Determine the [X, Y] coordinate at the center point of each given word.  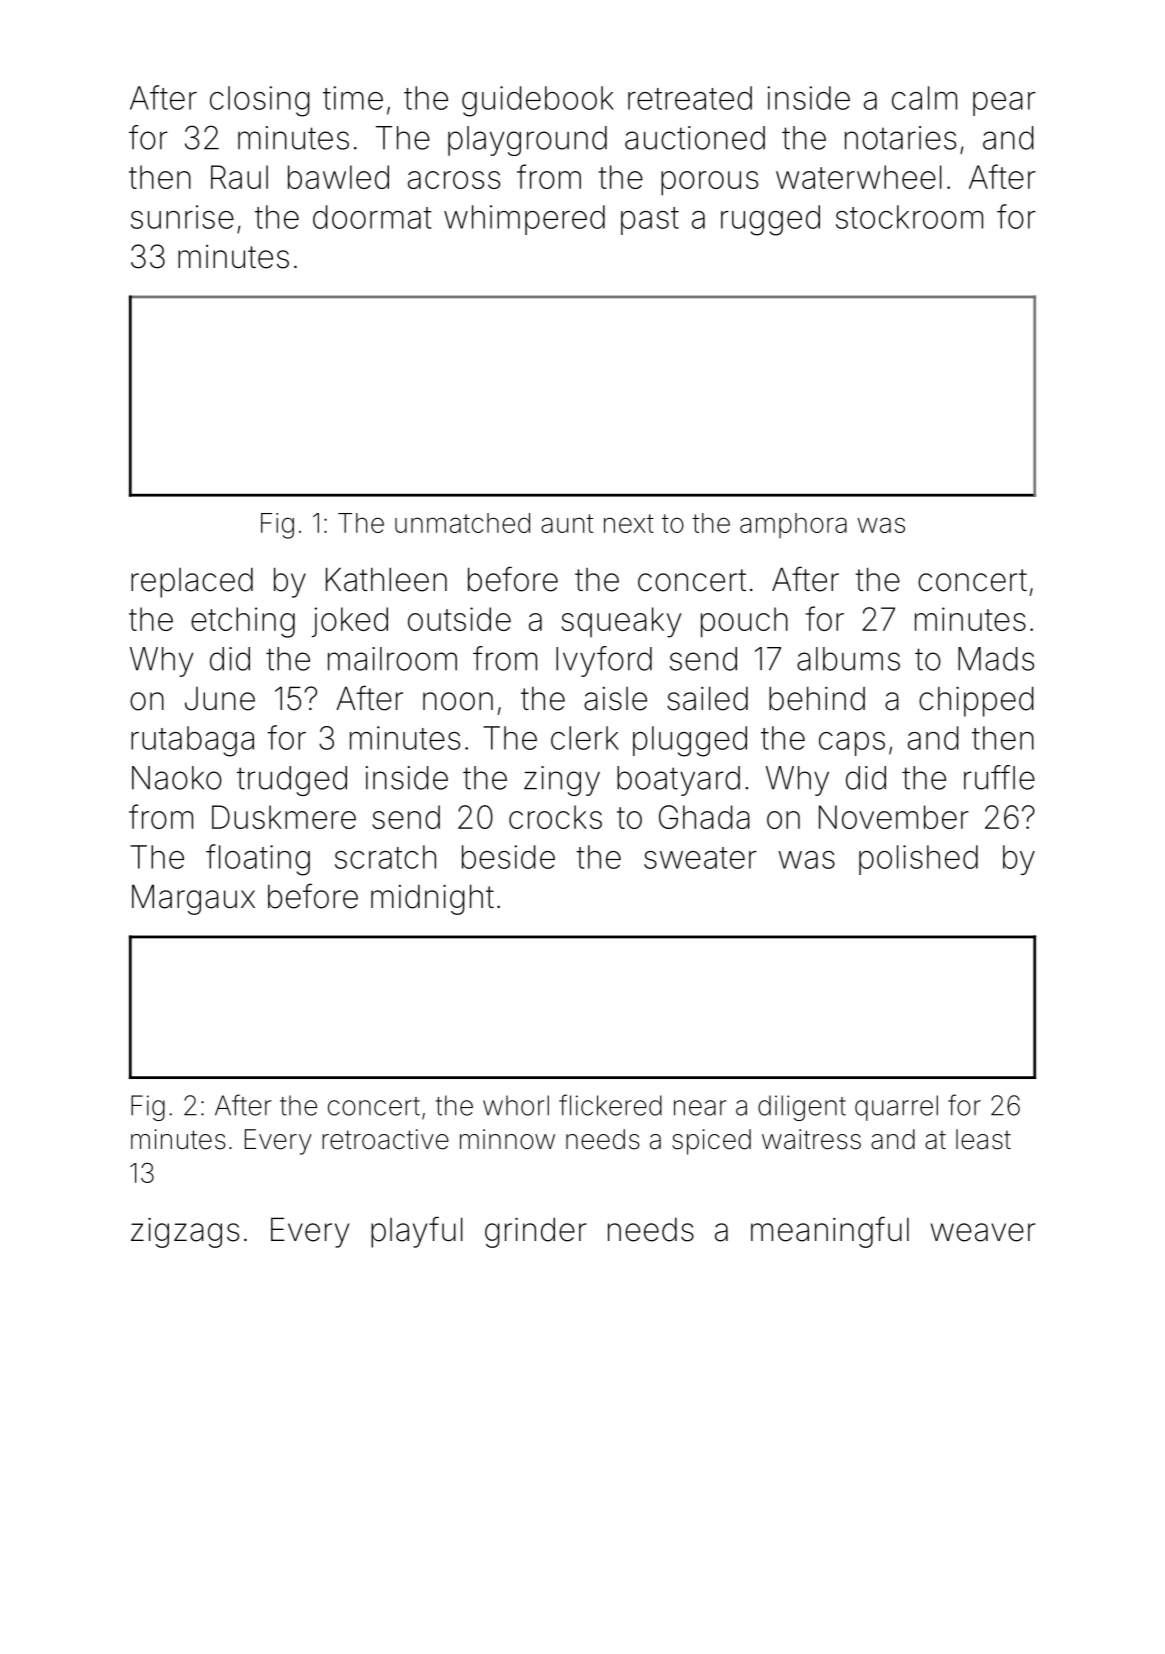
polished [918, 860]
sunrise [182, 217]
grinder [536, 1232]
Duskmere [284, 817]
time [353, 98]
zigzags [185, 1233]
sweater [700, 858]
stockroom [909, 217]
